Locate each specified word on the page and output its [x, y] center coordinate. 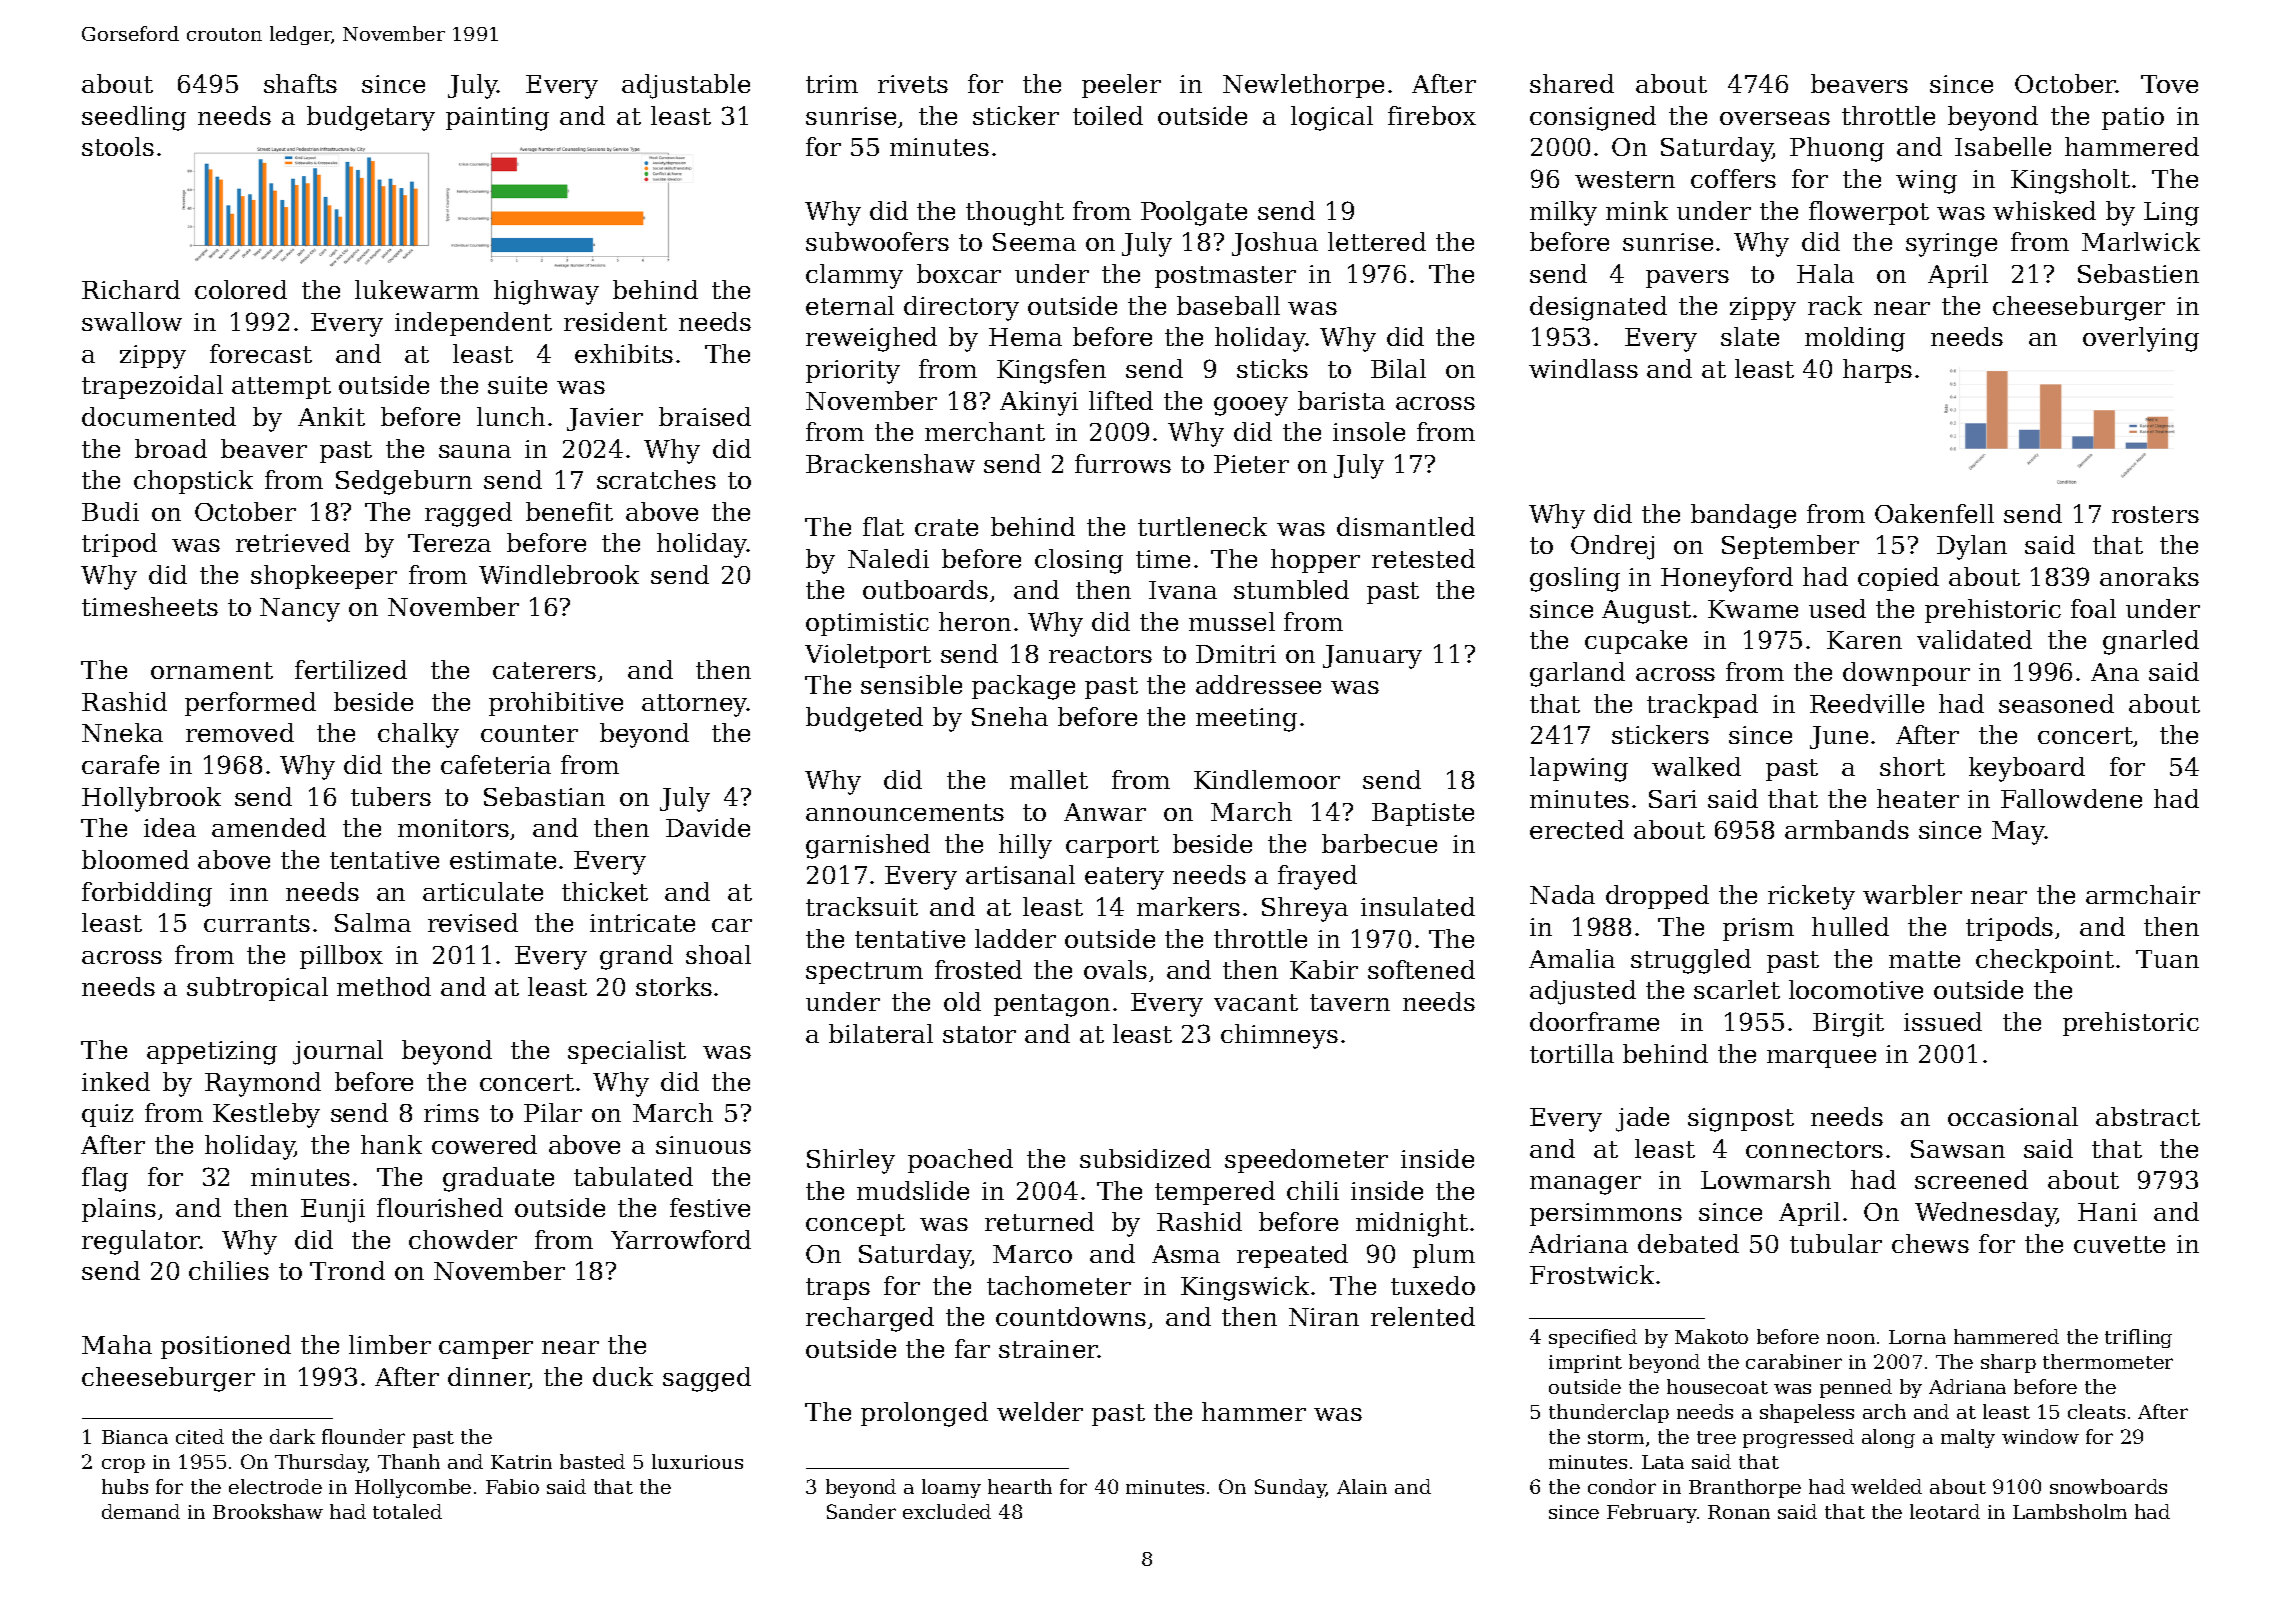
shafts [300, 83]
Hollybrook [151, 799]
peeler [1121, 86]
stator [979, 1034]
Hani [2107, 1212]
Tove [2169, 84]
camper [486, 1350]
